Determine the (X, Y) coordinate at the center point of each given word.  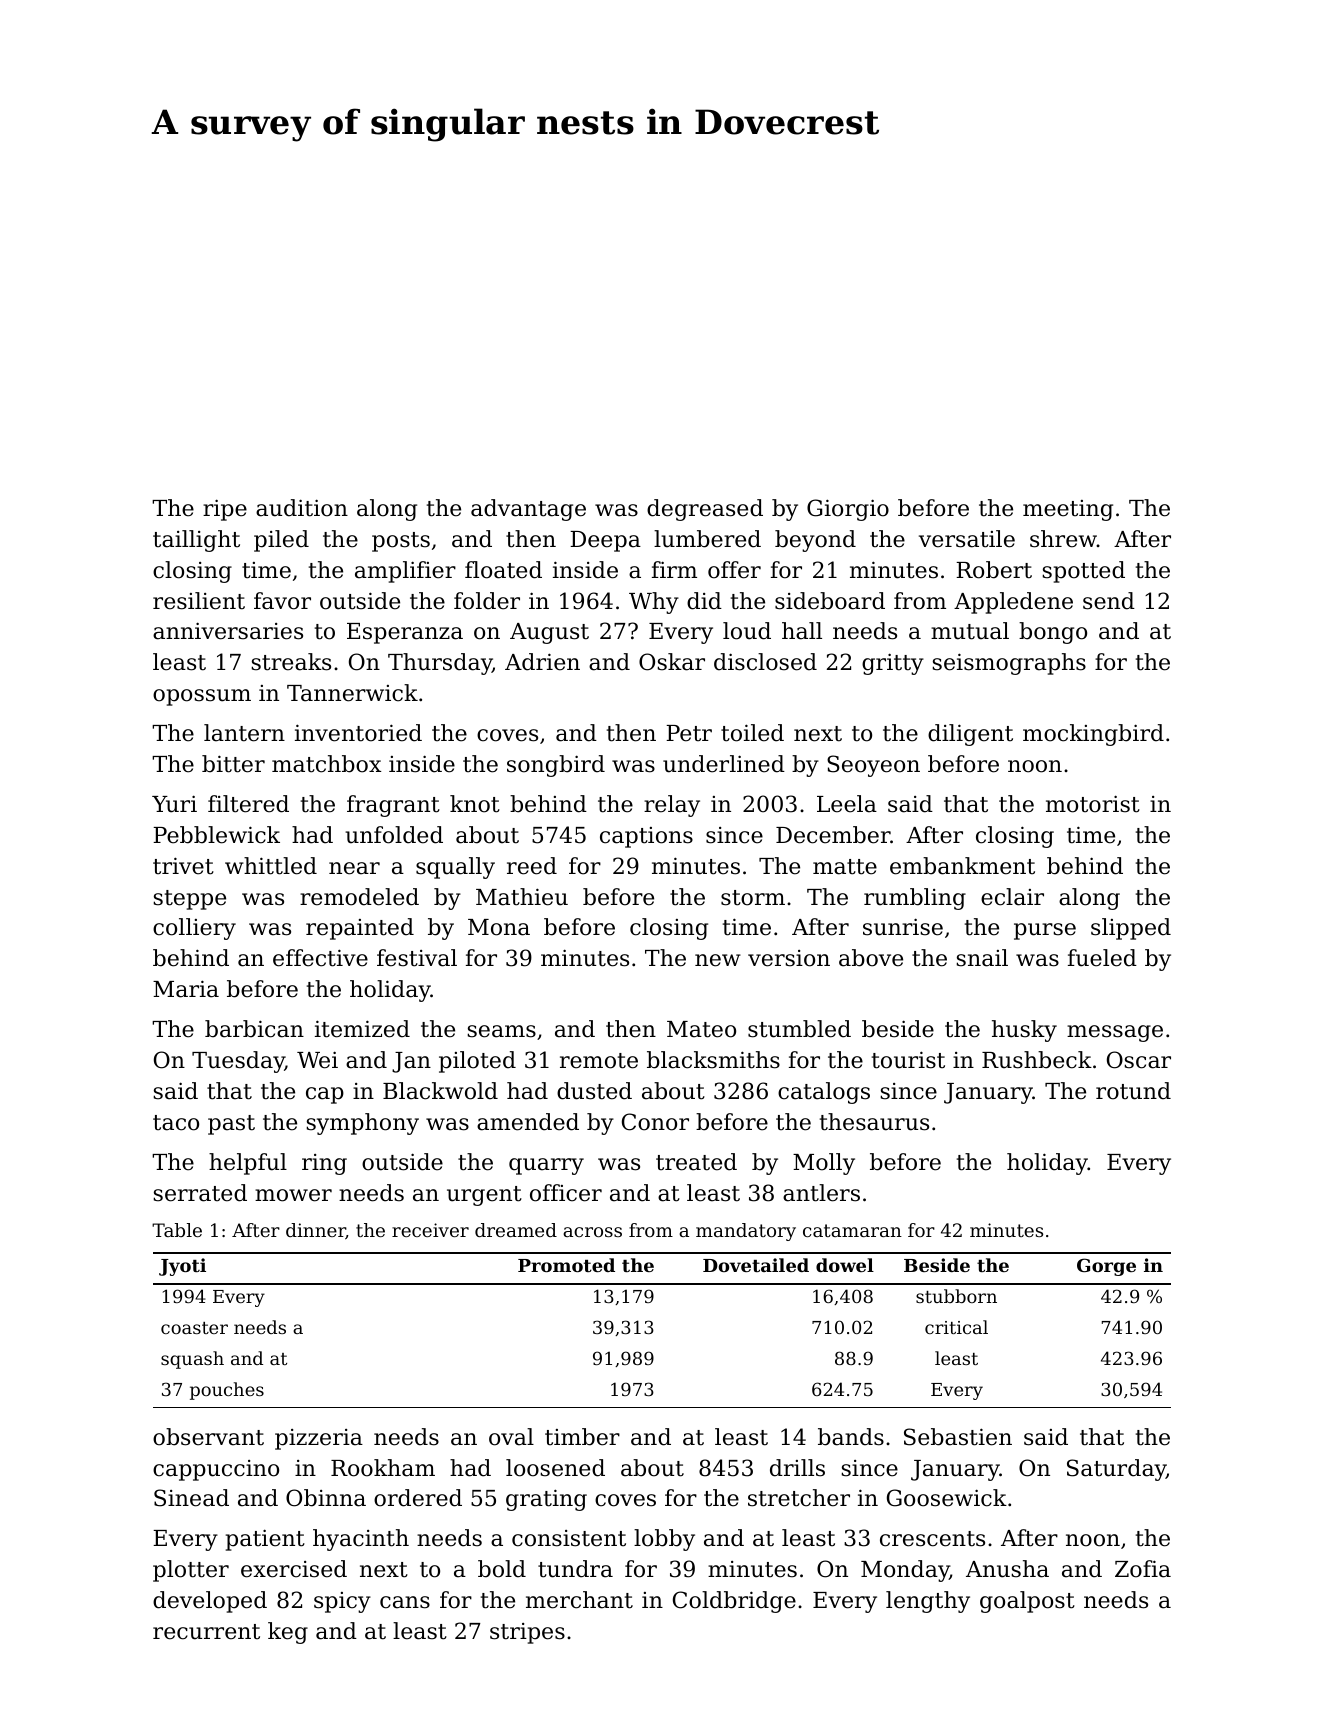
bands (851, 1437)
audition (302, 508)
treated (696, 1162)
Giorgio (848, 510)
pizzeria (319, 1439)
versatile (967, 539)
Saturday (1116, 1470)
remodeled (359, 897)
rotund (1133, 1091)
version (789, 958)
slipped (1131, 929)
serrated (200, 1193)
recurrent (206, 1632)
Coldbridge (734, 1602)
